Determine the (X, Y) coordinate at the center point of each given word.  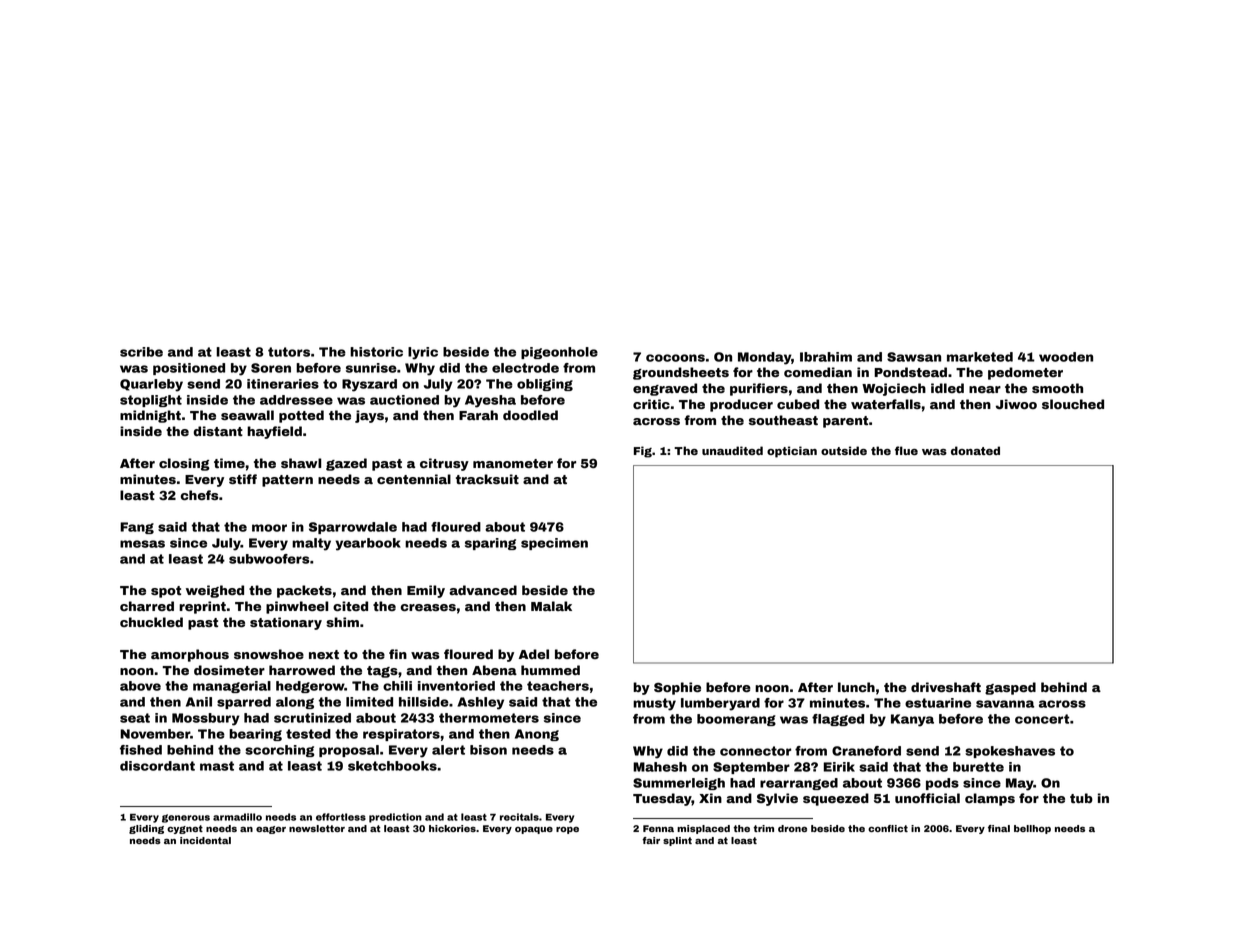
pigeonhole (559, 353)
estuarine (938, 703)
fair (651, 840)
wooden (1066, 357)
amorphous (190, 655)
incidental (205, 840)
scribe (141, 352)
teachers (558, 686)
